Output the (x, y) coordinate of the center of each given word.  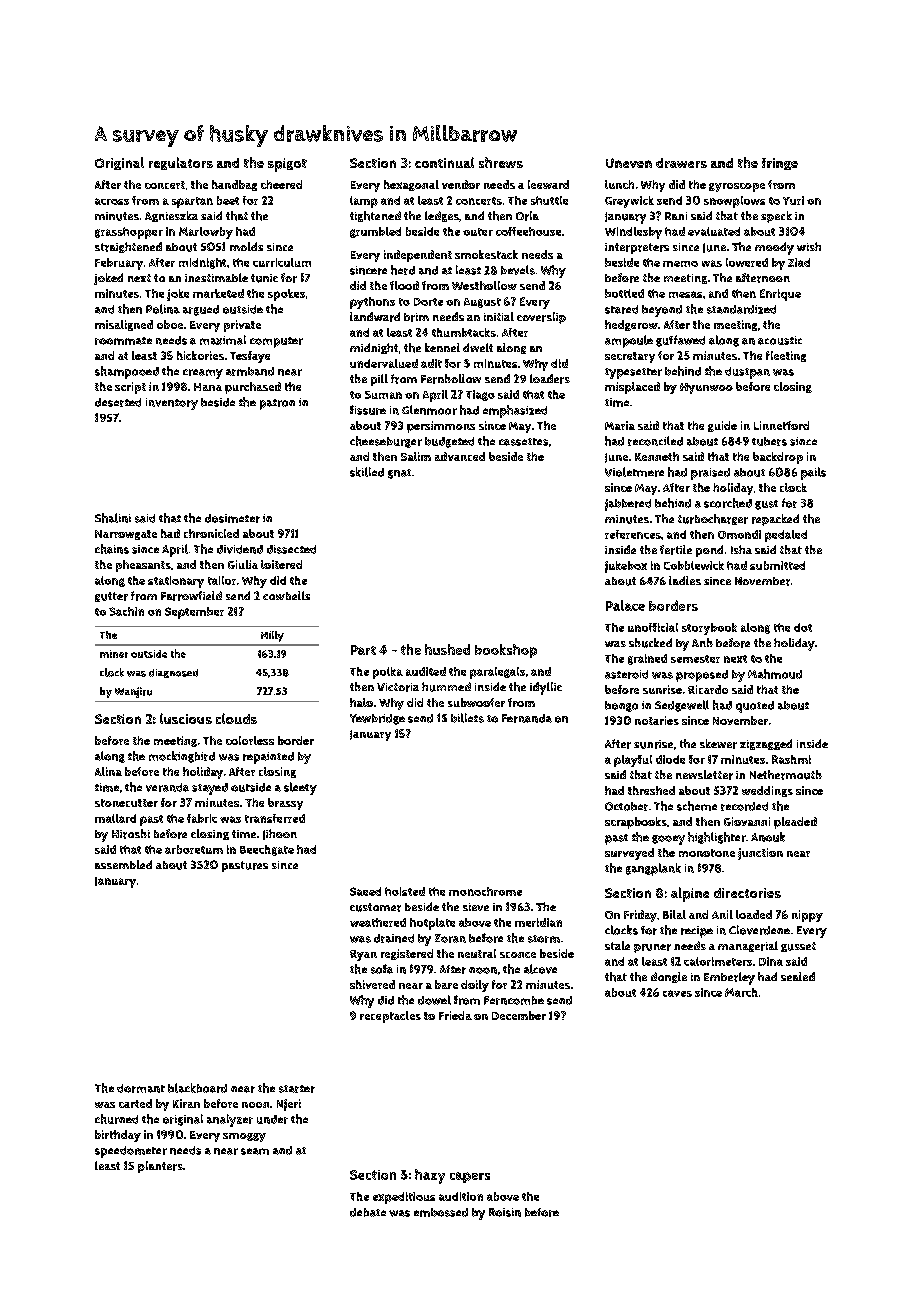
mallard (115, 818)
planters (160, 1167)
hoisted (405, 891)
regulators (181, 163)
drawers (681, 163)
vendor (461, 184)
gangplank (653, 869)
